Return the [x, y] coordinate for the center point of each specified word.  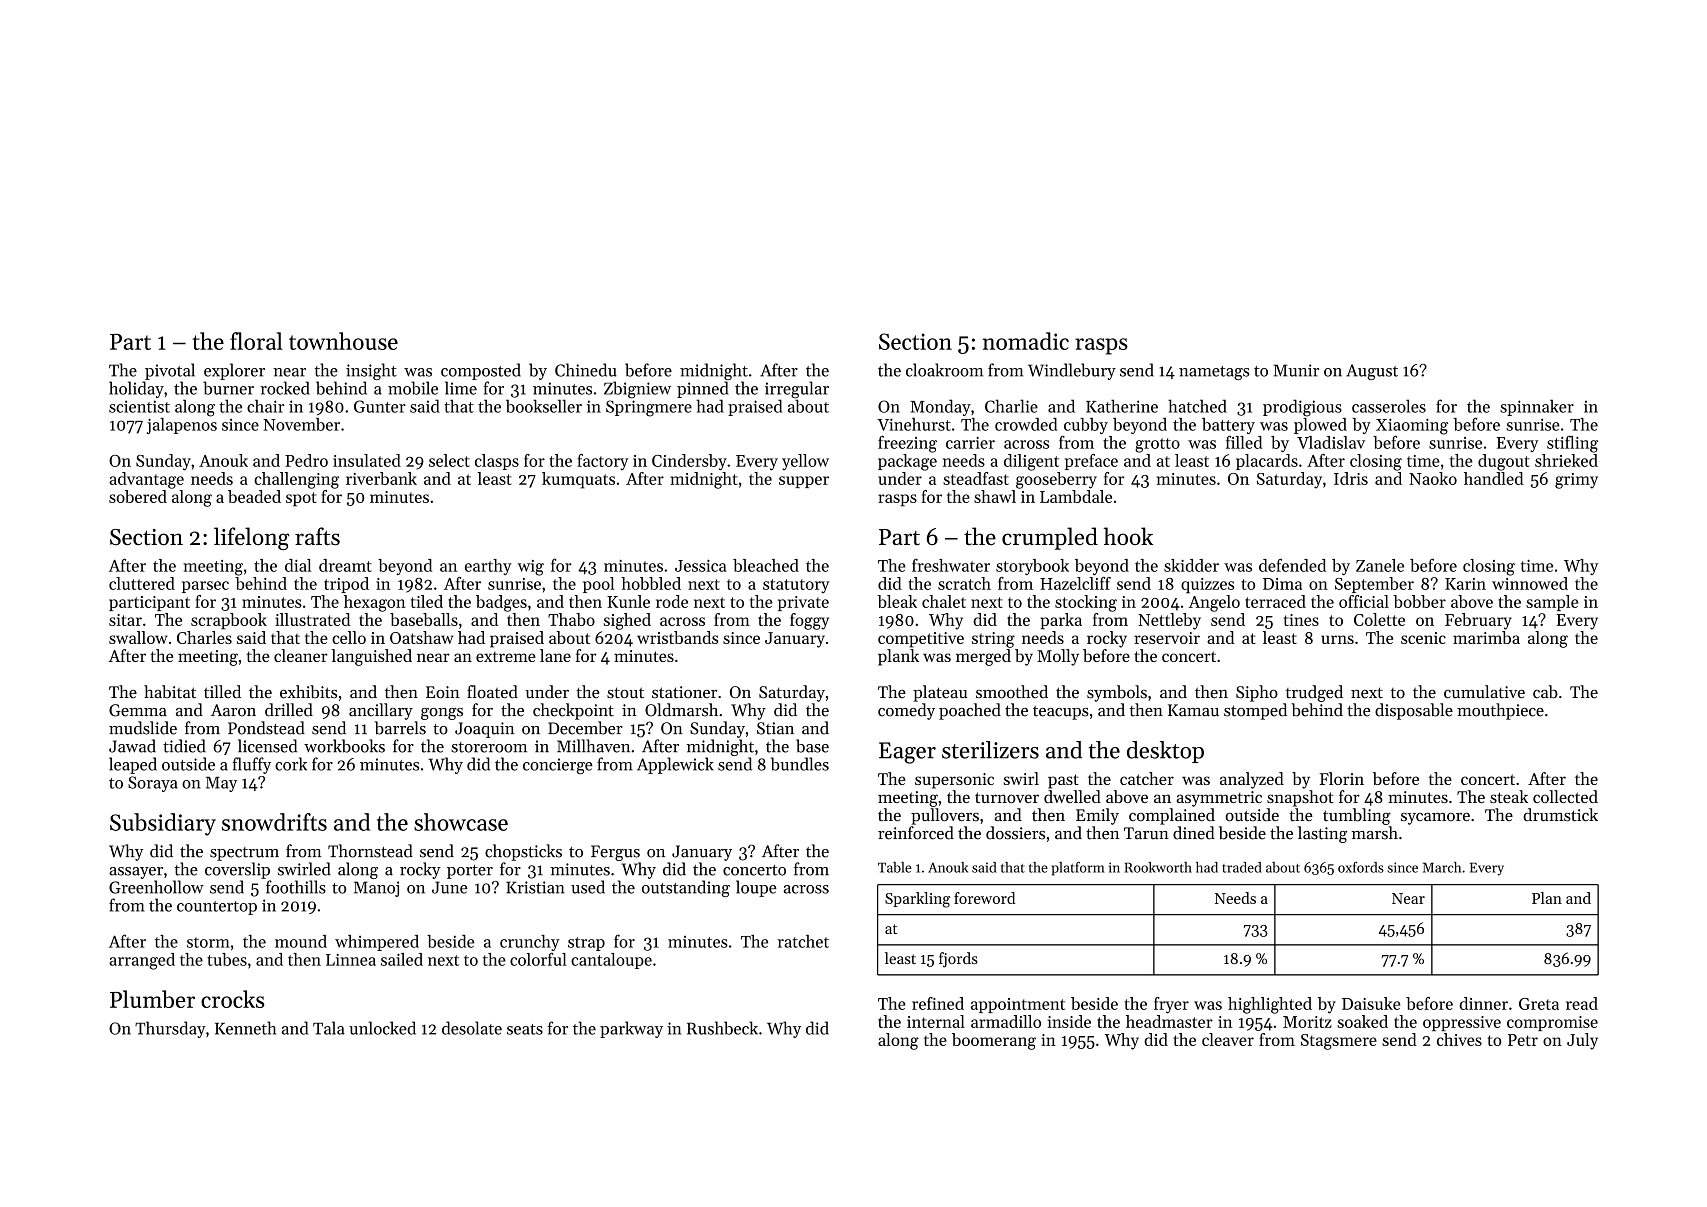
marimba [1486, 637]
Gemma [138, 710]
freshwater [951, 565]
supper [804, 482]
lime [461, 388]
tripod [346, 585]
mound [301, 941]
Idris [1351, 478]
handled [1494, 478]
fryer [1171, 1005]
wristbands [677, 637]
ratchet [803, 941]
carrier [970, 443]
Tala [329, 1028]
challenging [296, 480]
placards [1267, 462]
